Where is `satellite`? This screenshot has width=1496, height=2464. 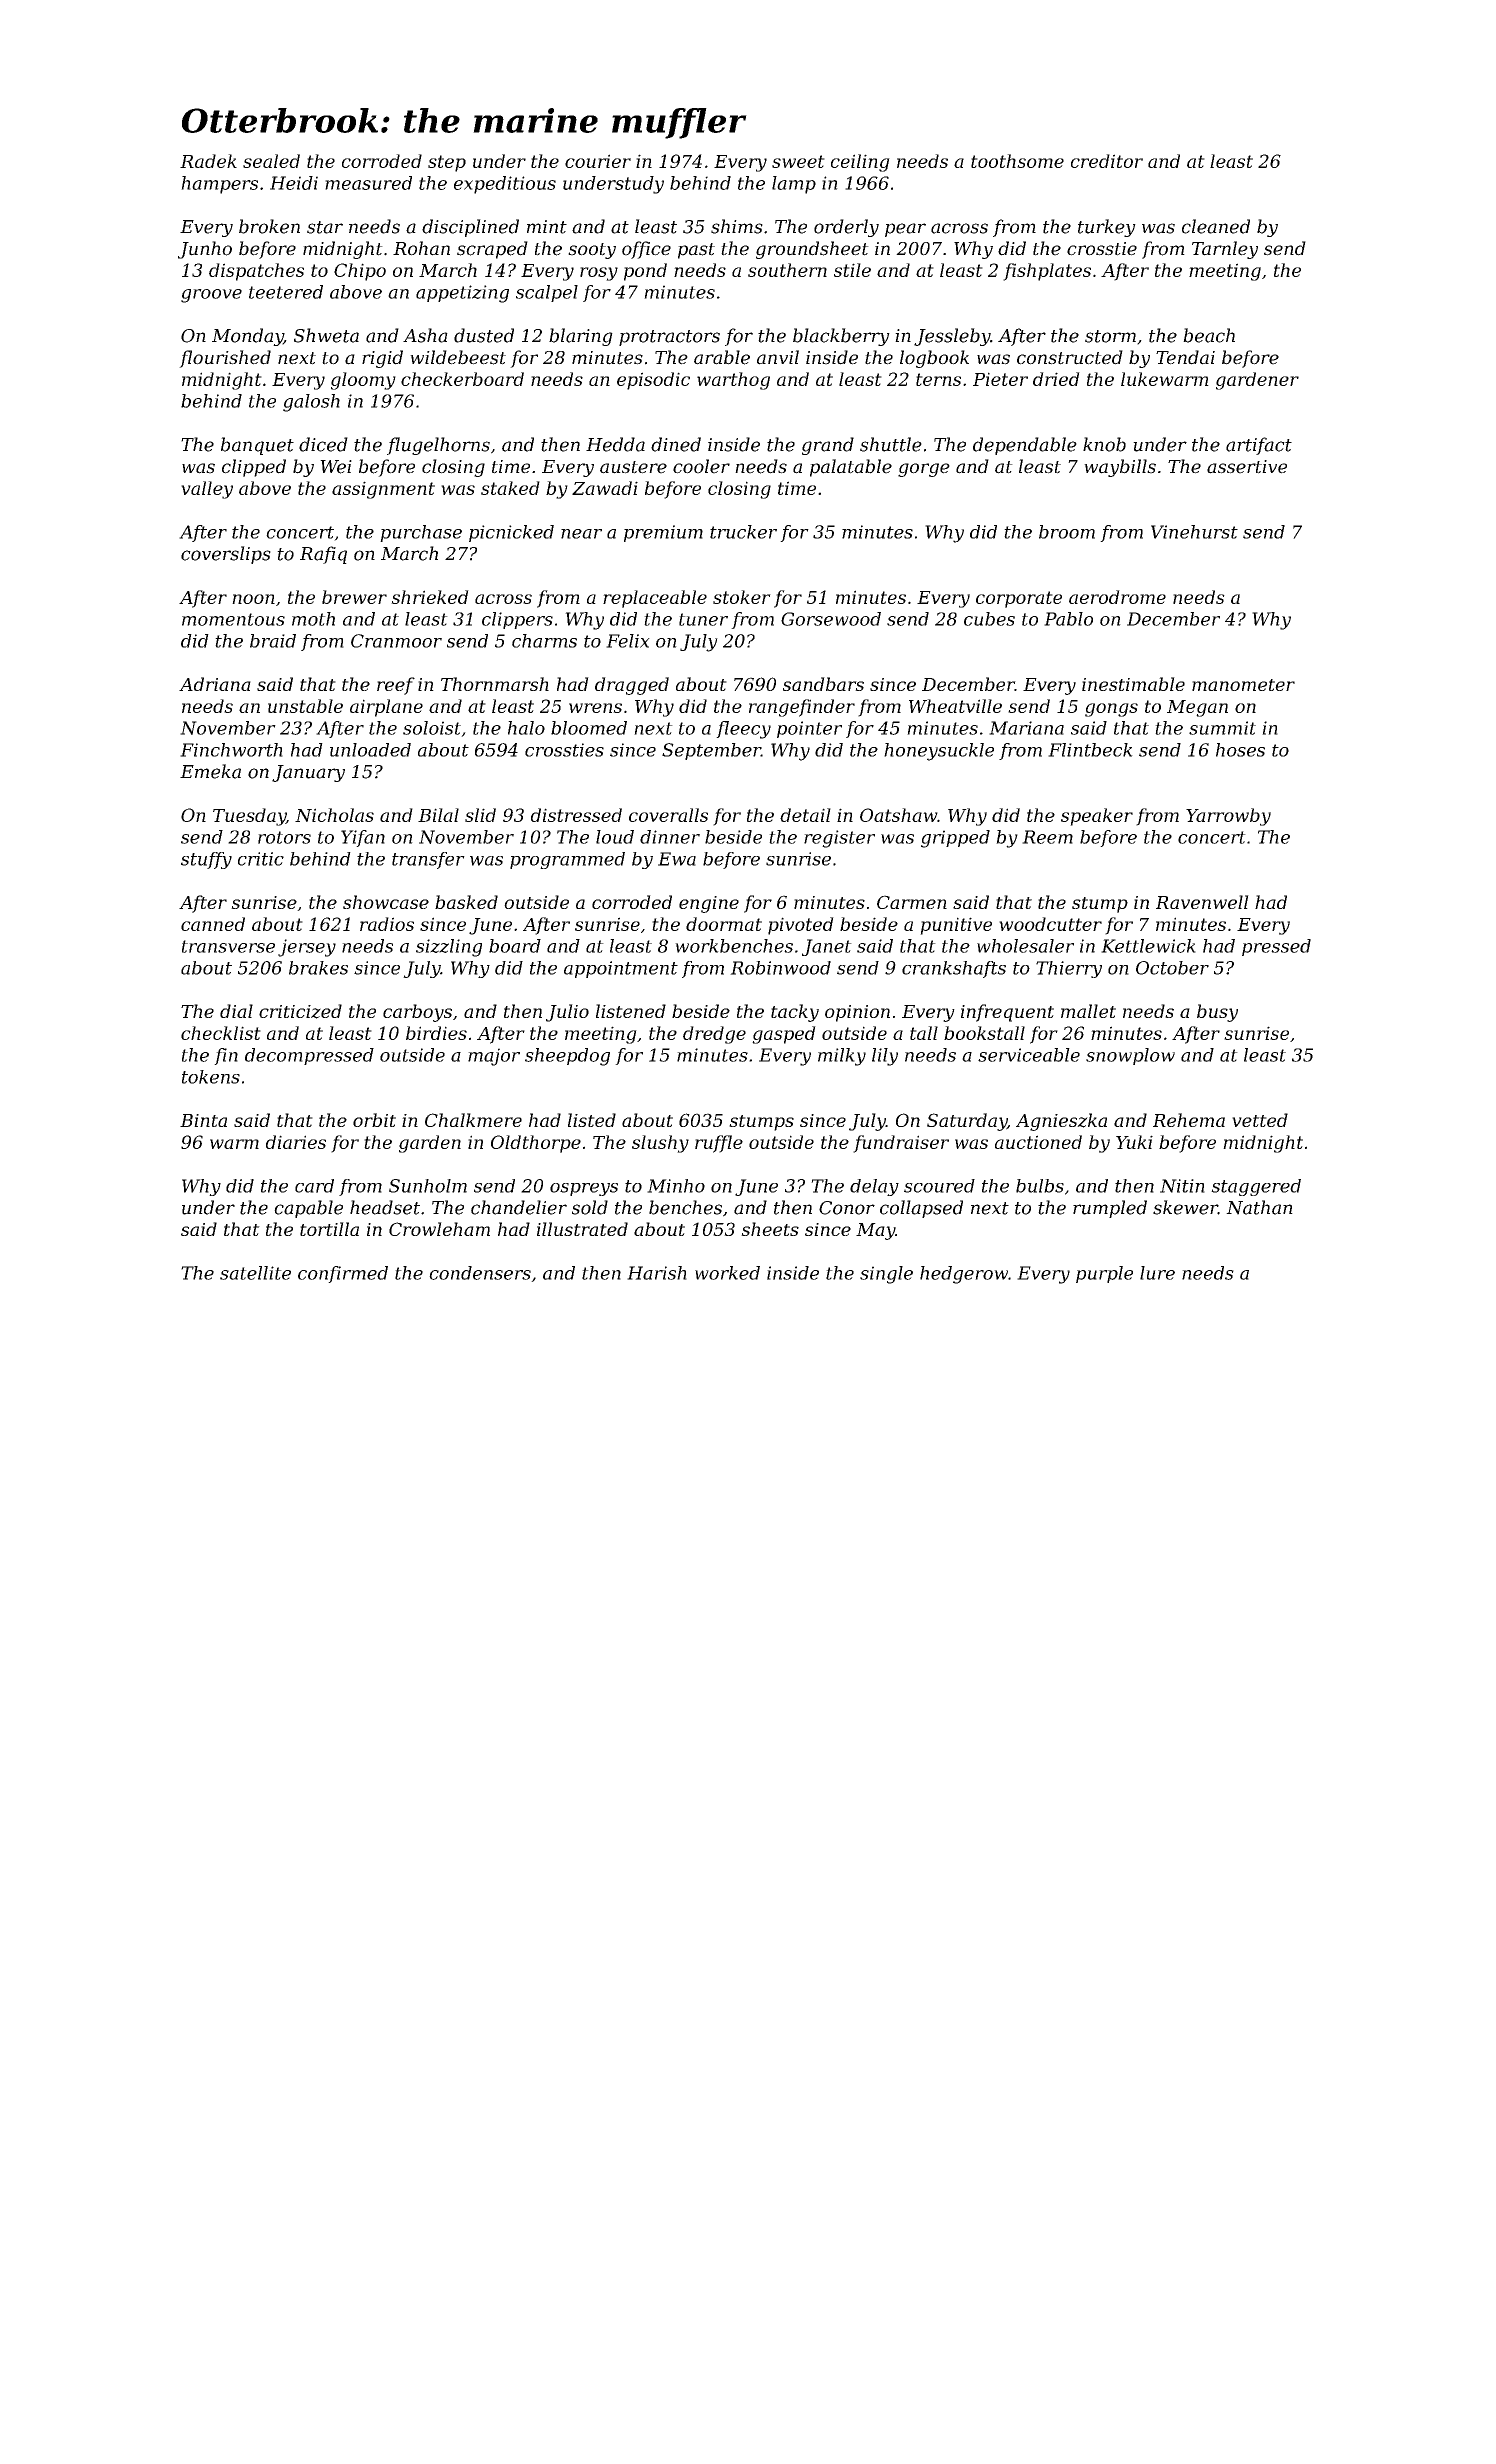
satellite is located at coordinates (255, 1273).
